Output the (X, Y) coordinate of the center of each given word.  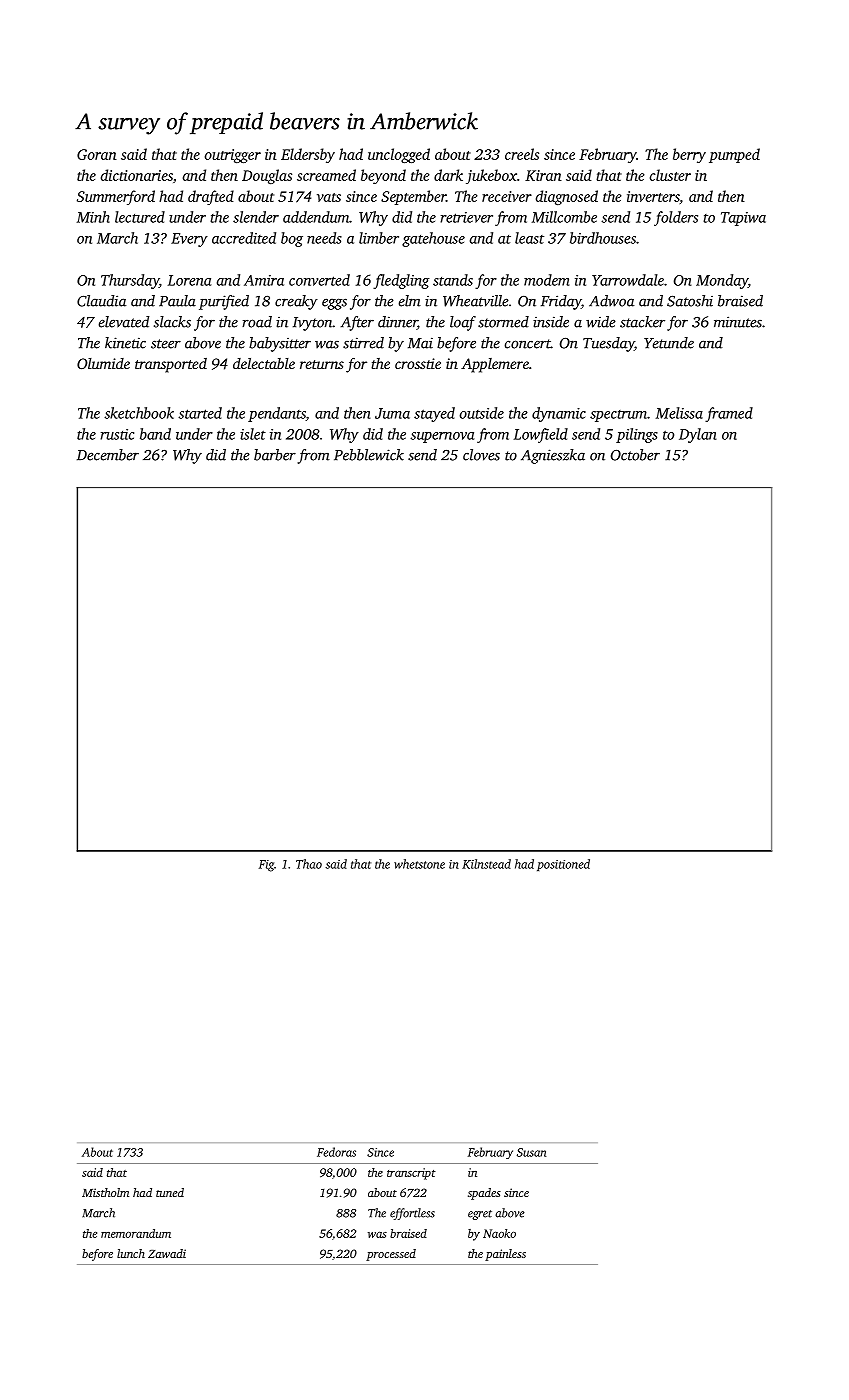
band (155, 434)
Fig (266, 866)
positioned (563, 865)
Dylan (698, 435)
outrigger (233, 156)
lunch (131, 1253)
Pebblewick (369, 455)
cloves (481, 455)
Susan (531, 1152)
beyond (383, 176)
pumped (734, 155)
